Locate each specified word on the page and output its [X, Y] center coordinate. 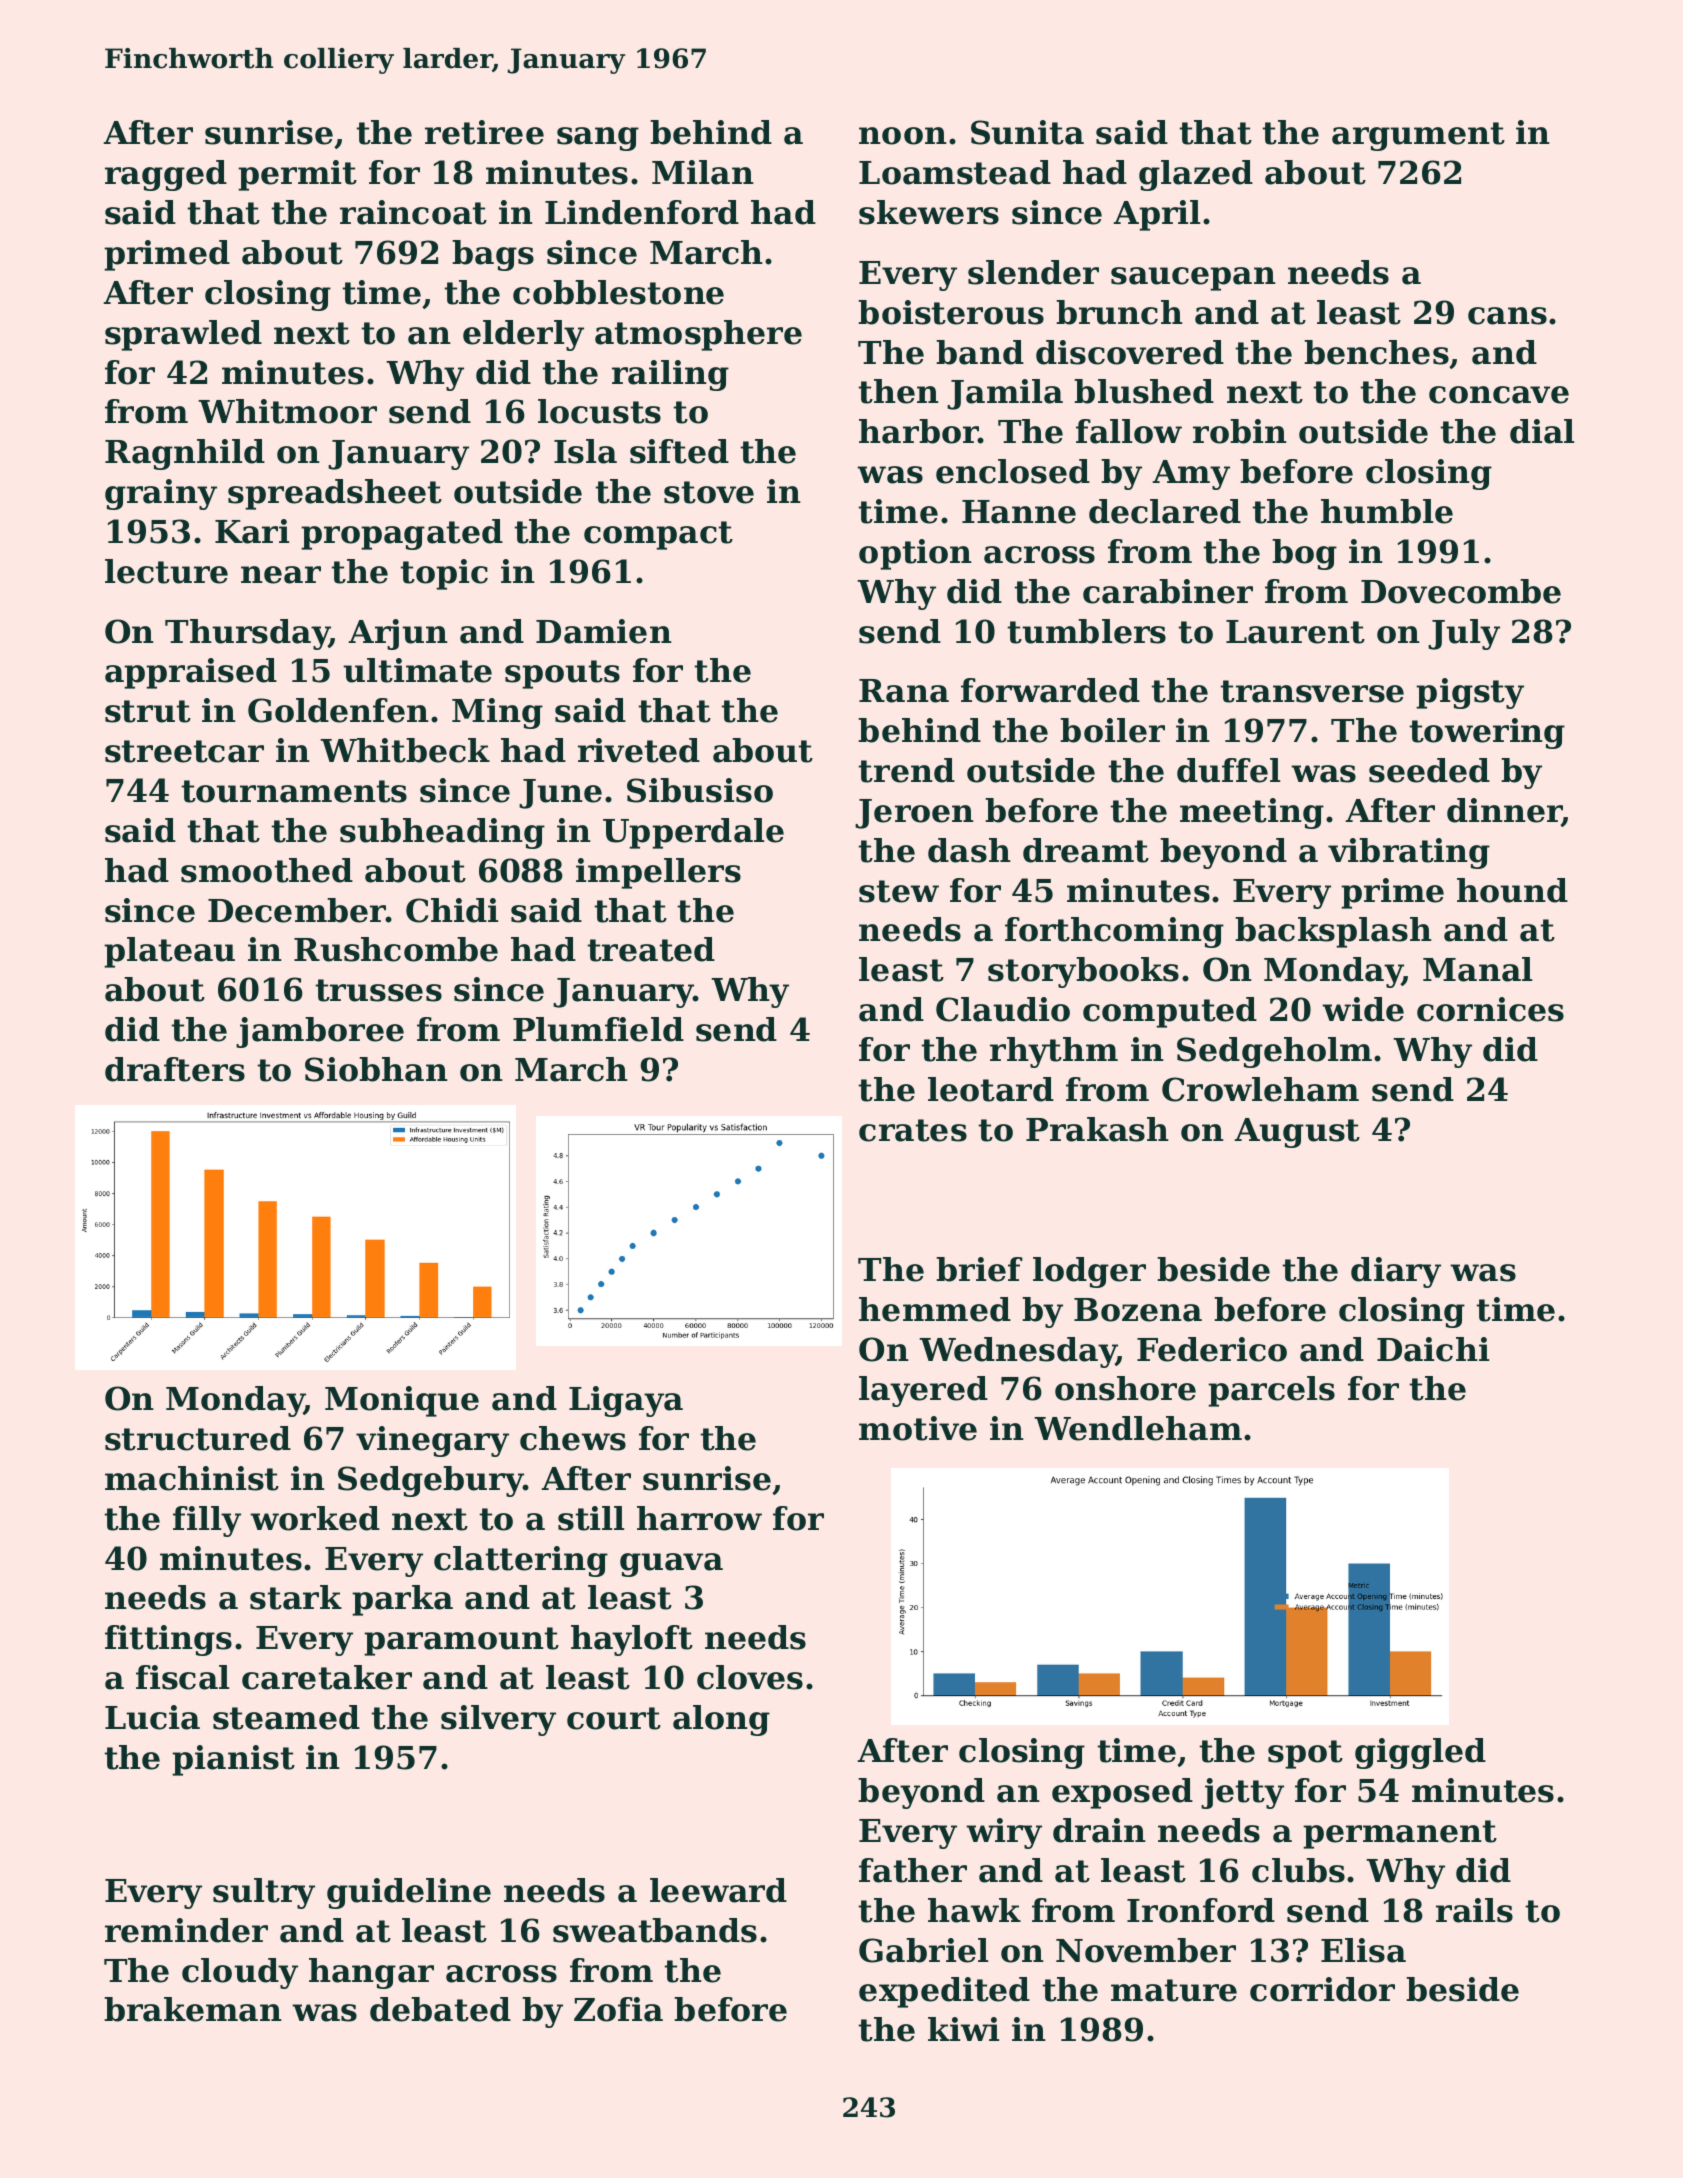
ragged [166, 175]
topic [444, 574]
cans [1507, 316]
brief [979, 1269]
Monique [402, 1401]
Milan [703, 172]
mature [1174, 1990]
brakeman [193, 2009]
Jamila [1005, 394]
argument [1418, 136]
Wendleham [1138, 1428]
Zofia [618, 2009]
